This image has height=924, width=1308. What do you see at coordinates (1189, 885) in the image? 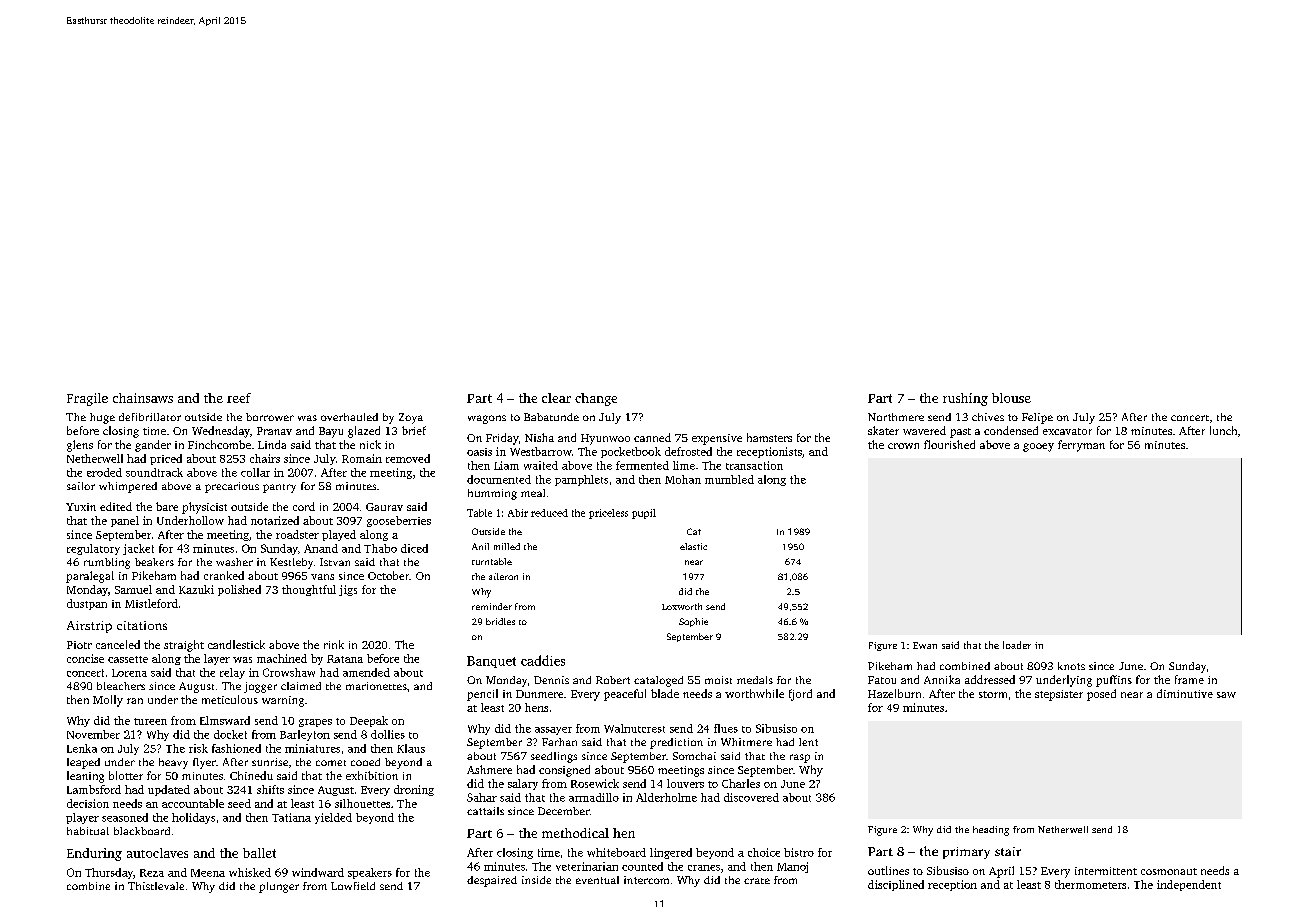
I see `independent` at bounding box center [1189, 885].
